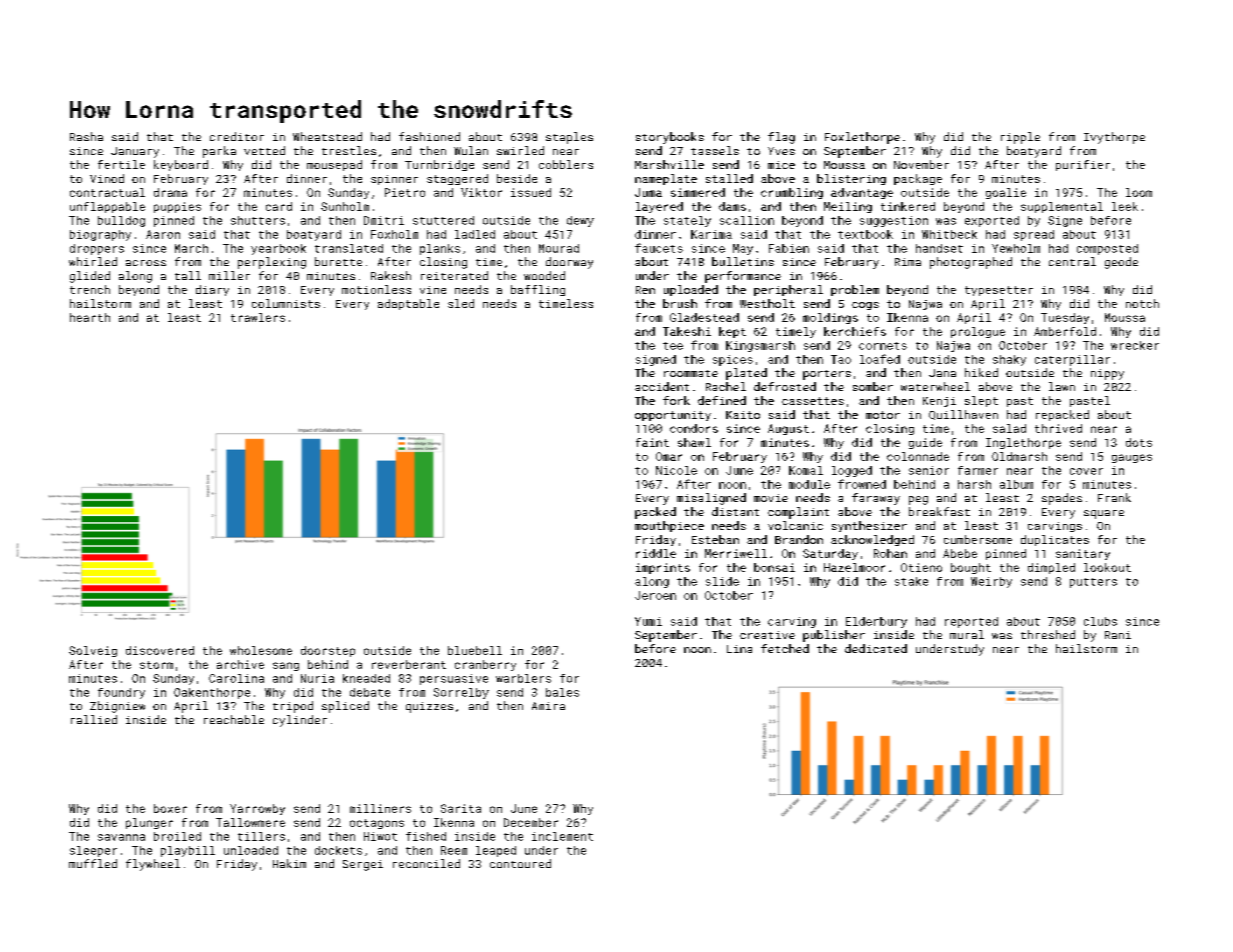 The width and height of the screenshot is (1233, 952). Describe the element at coordinates (107, 192) in the screenshot. I see `contractual` at that location.
